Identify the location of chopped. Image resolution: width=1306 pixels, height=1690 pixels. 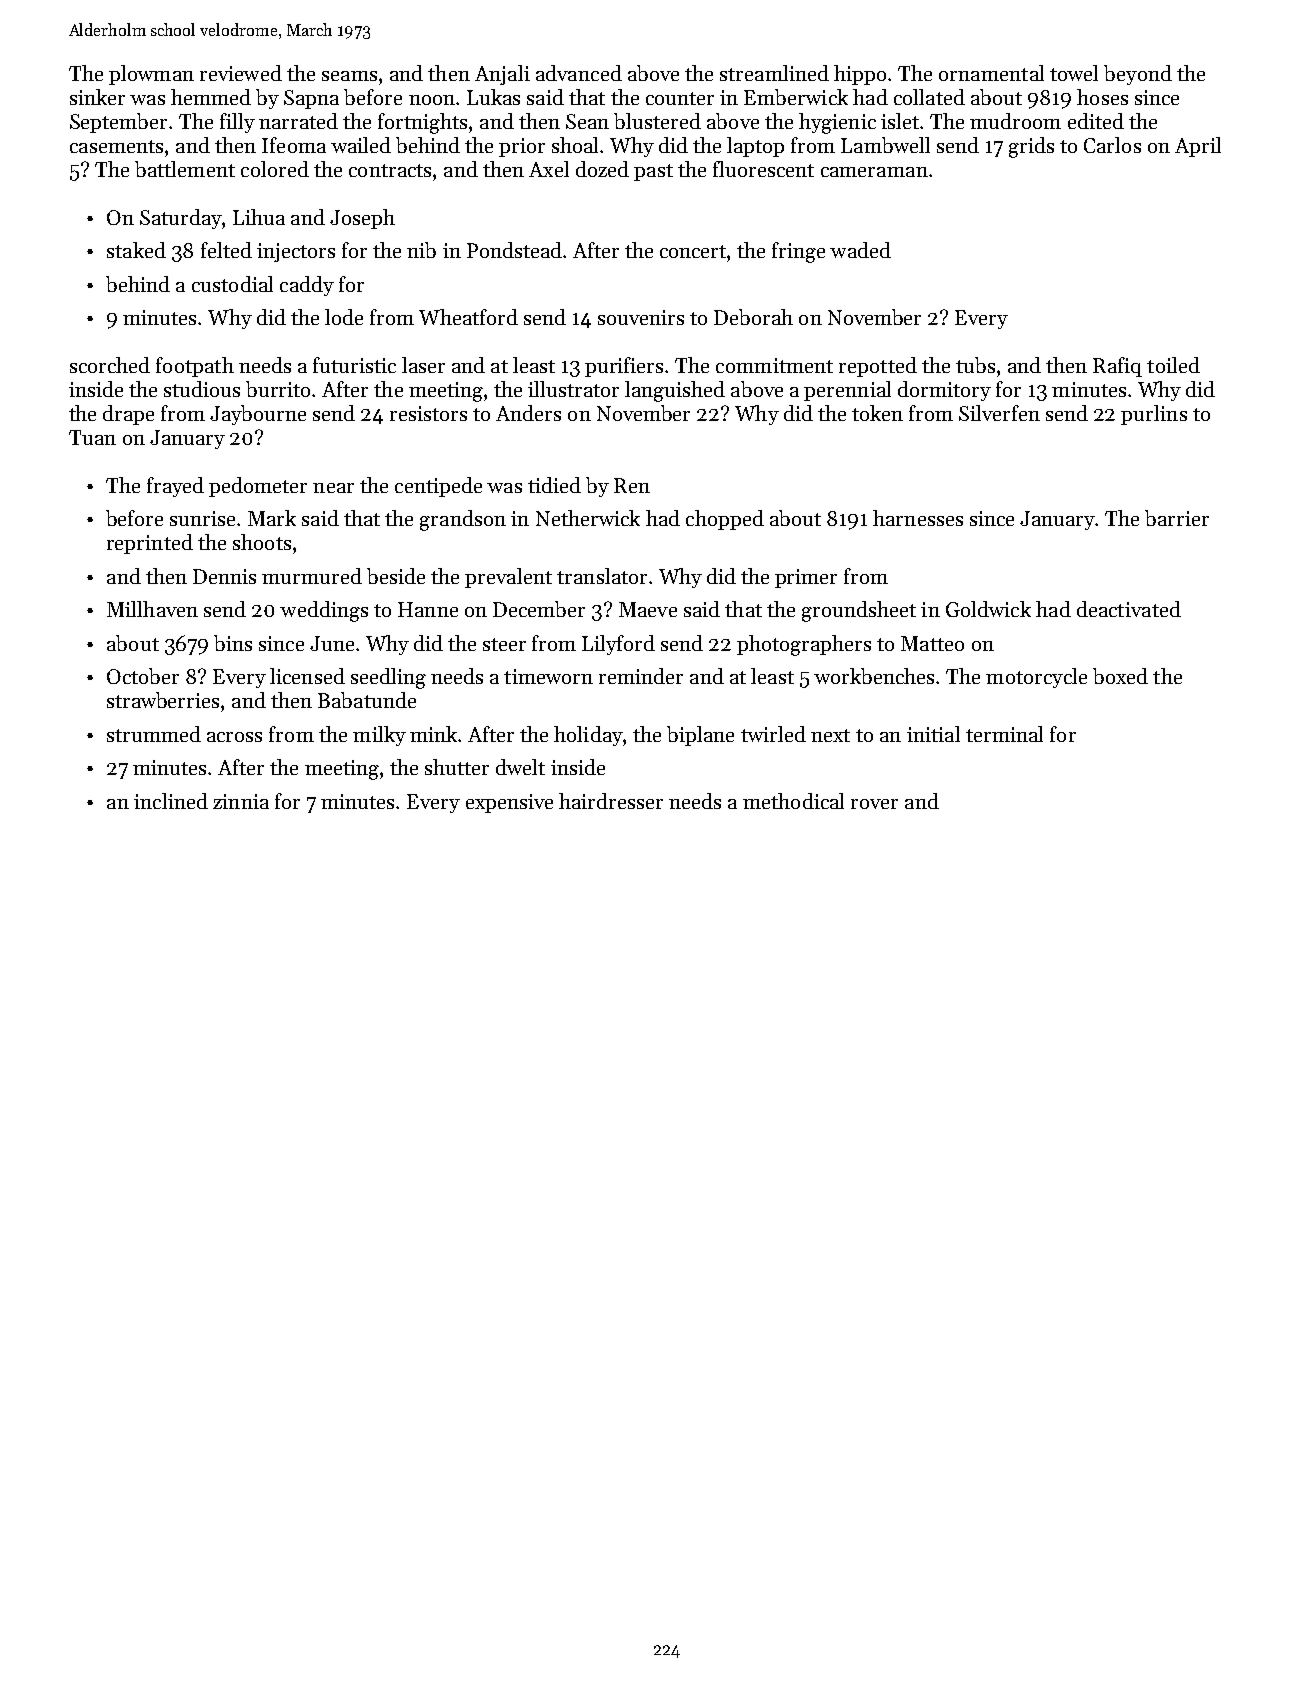
(725, 520).
